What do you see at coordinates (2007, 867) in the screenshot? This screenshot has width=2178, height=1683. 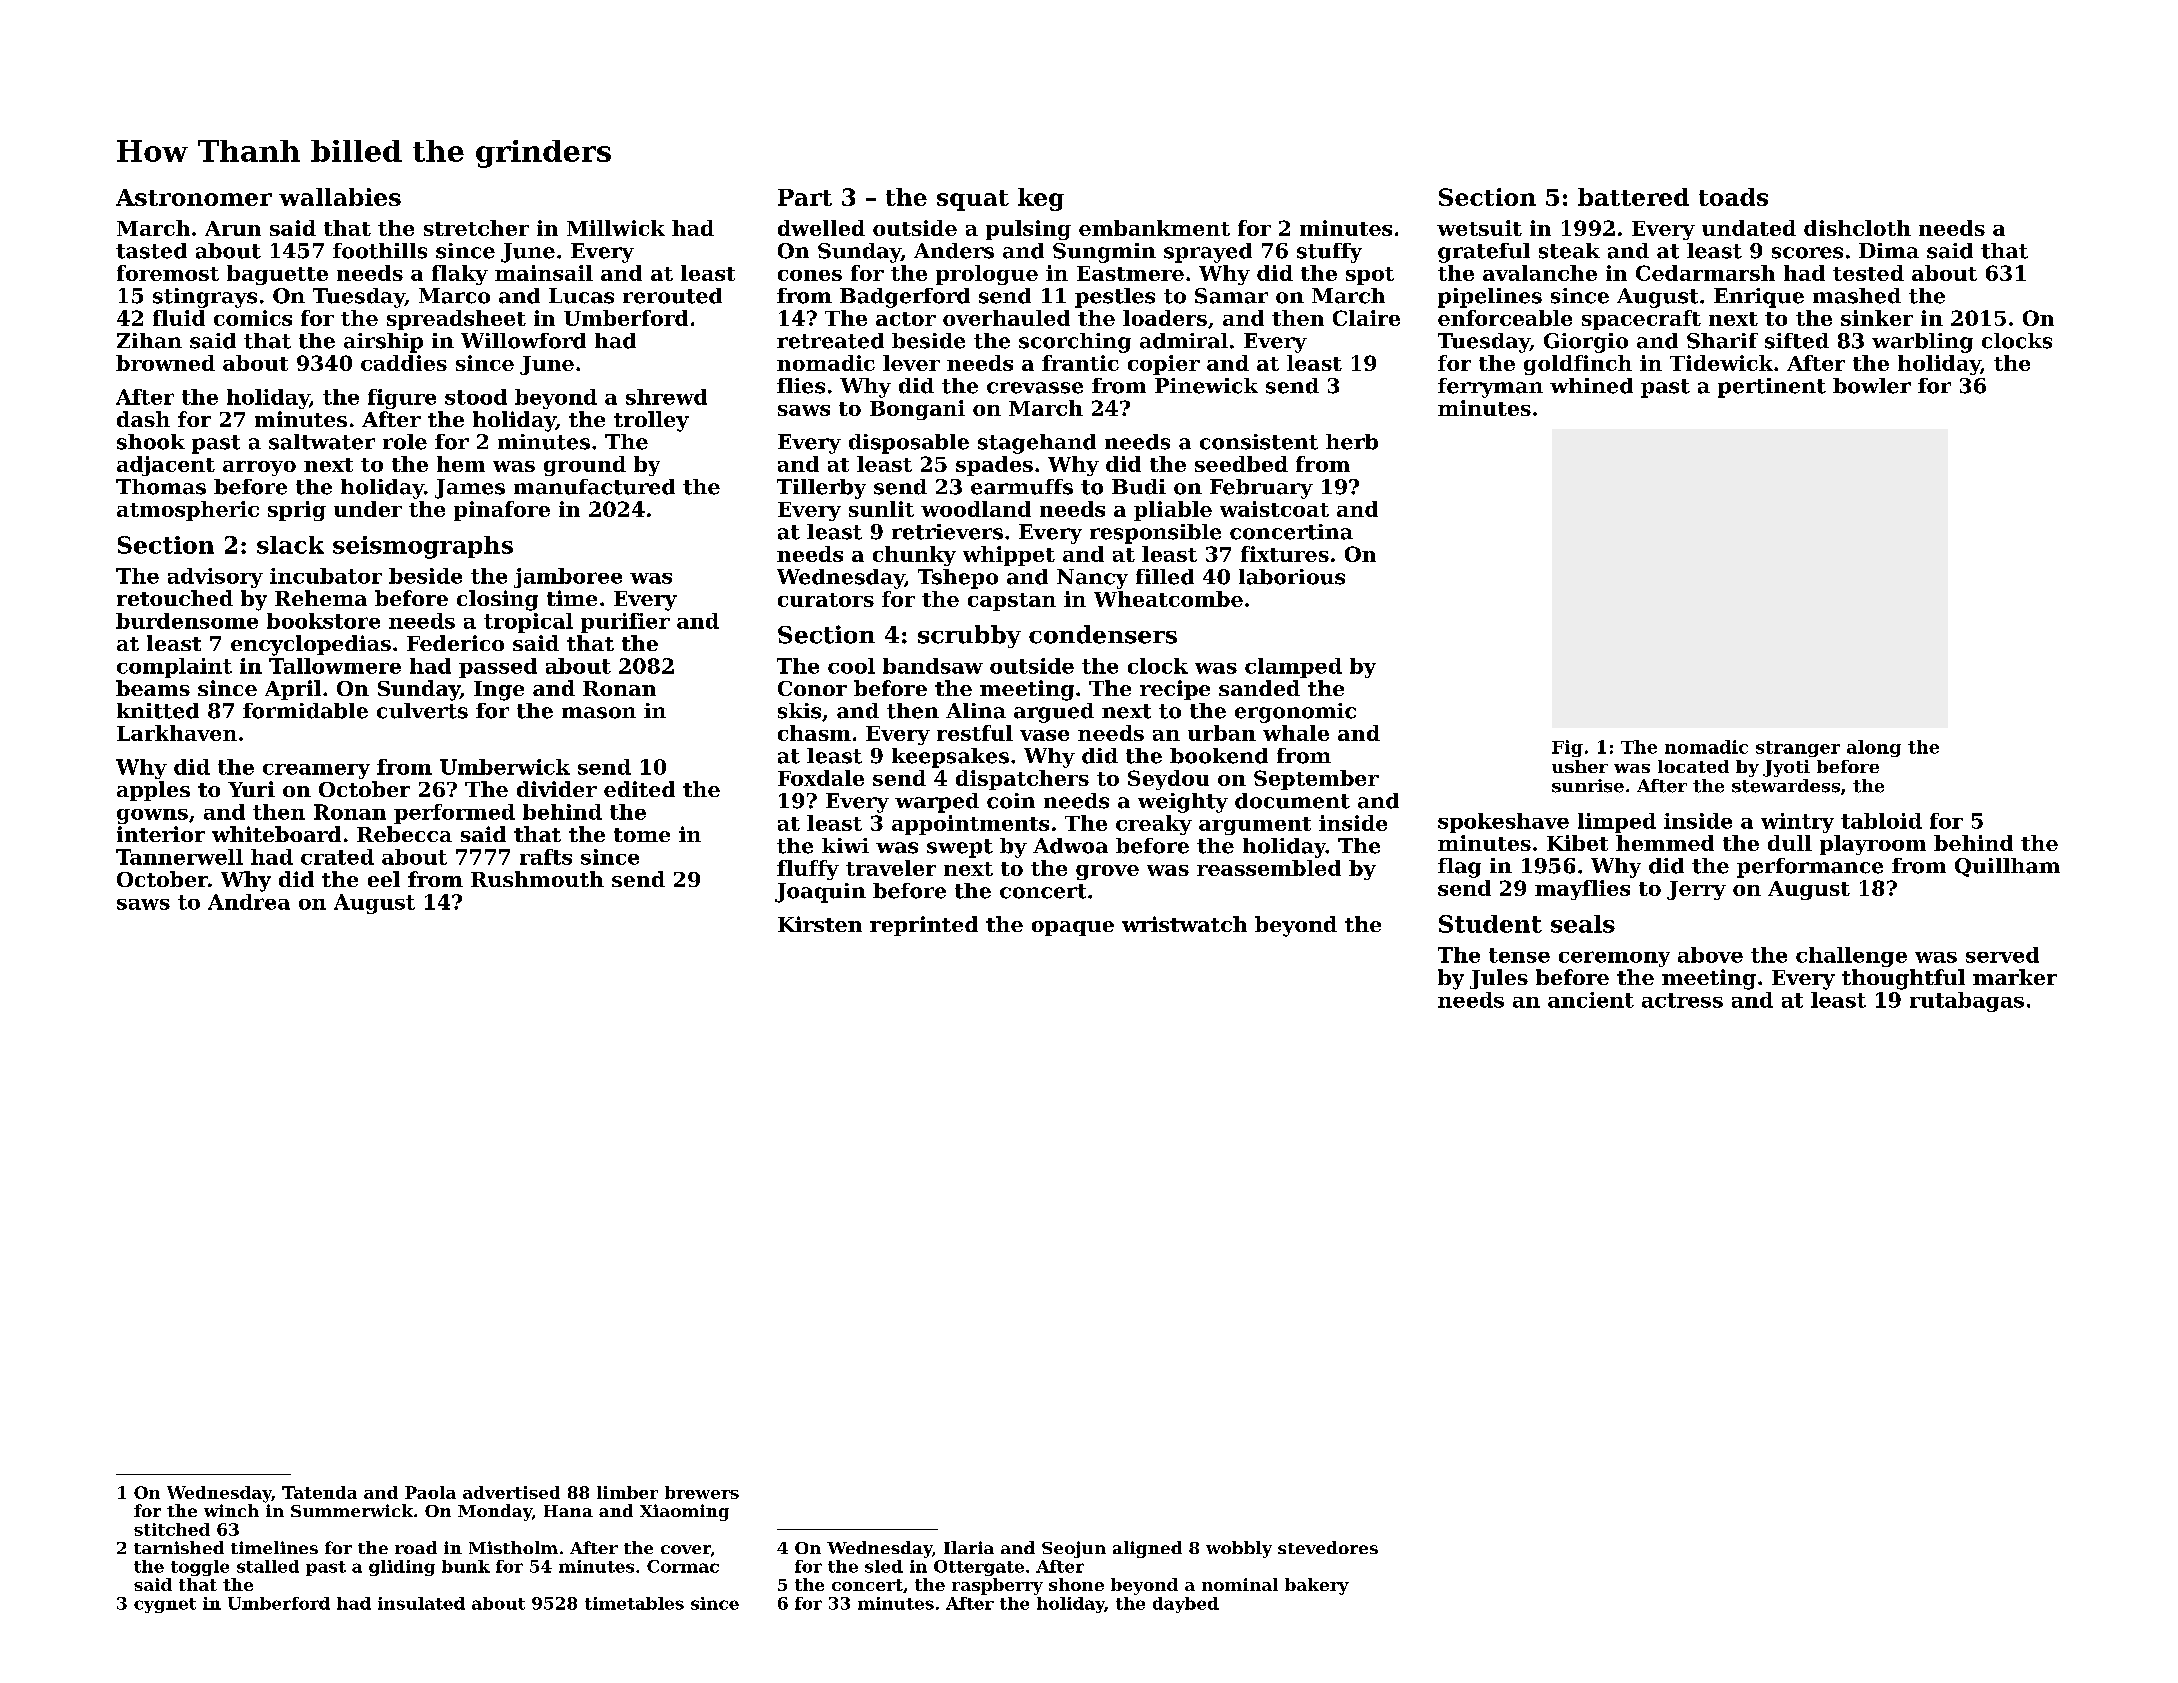 I see `Quillham` at bounding box center [2007, 867].
